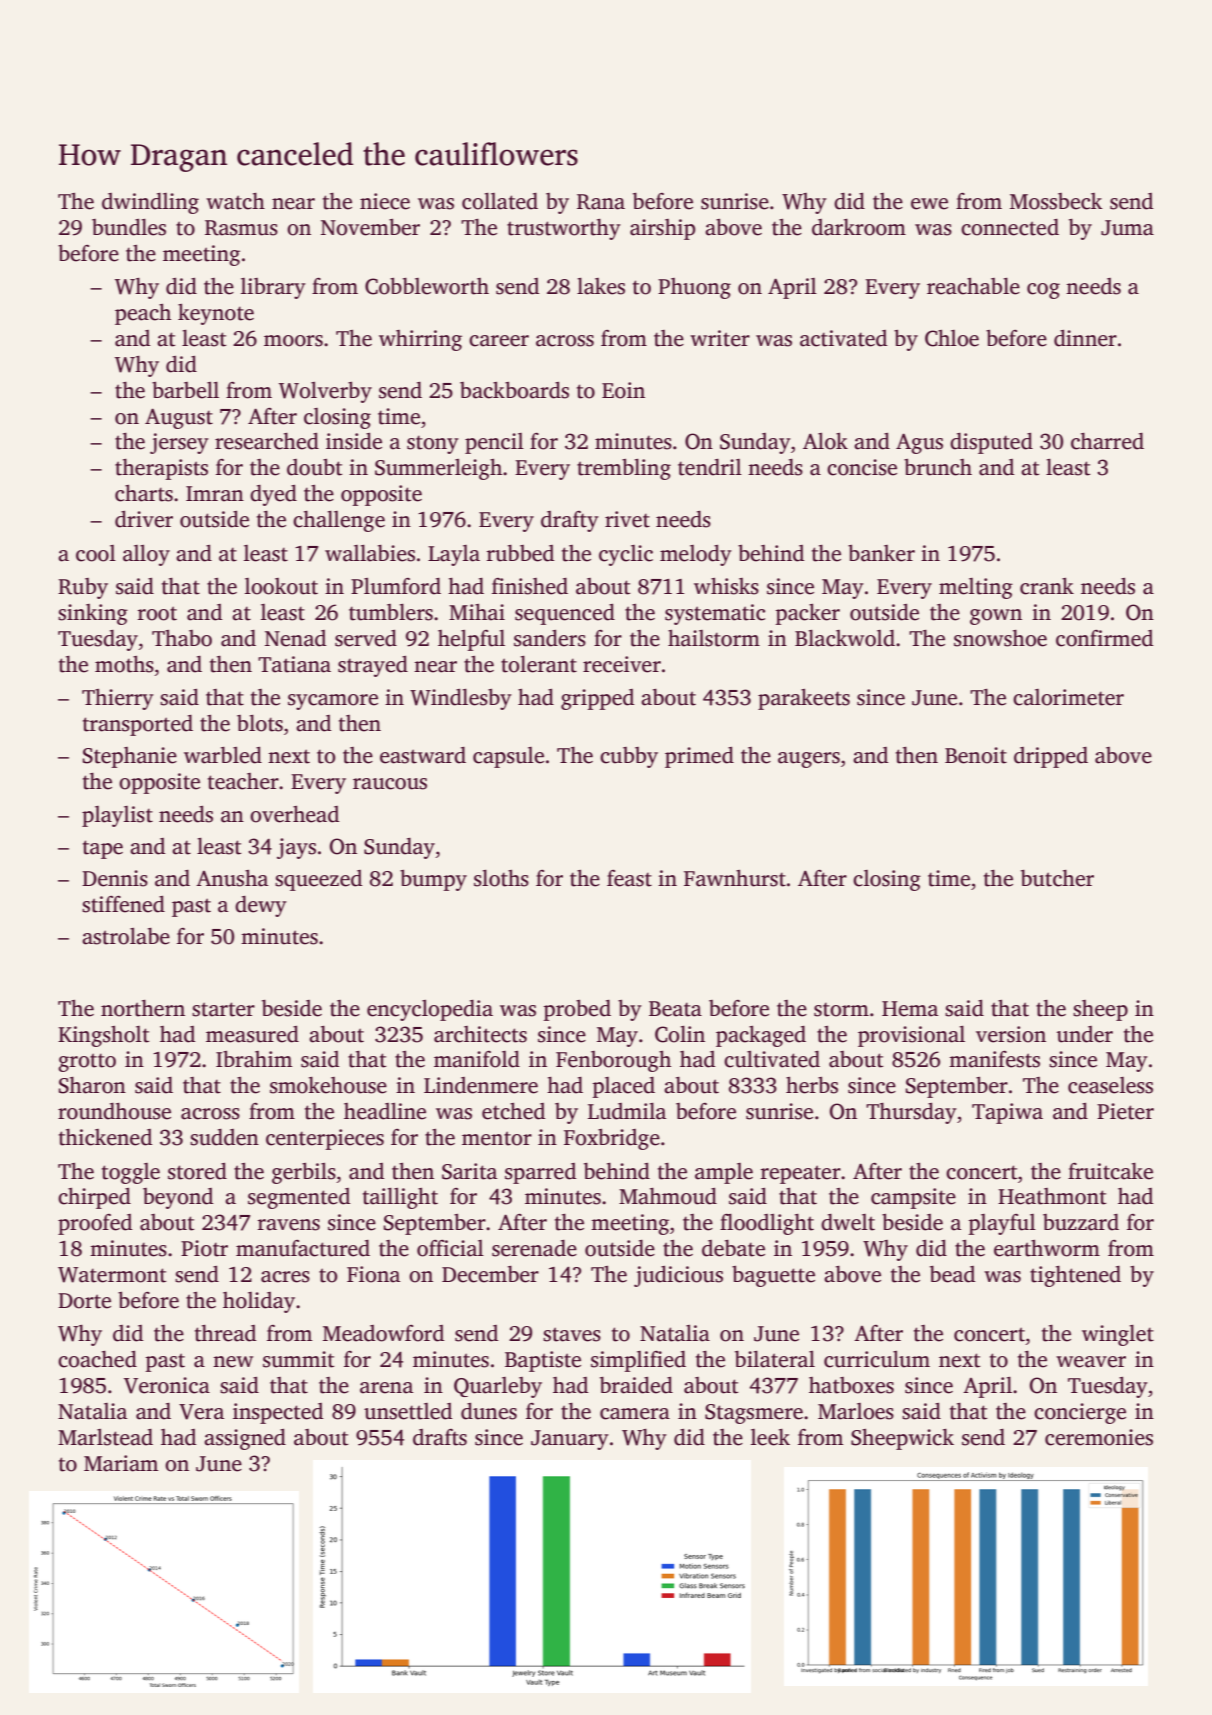 The image size is (1212, 1715). What do you see at coordinates (1052, 1196) in the screenshot?
I see `Heathmont` at bounding box center [1052, 1196].
